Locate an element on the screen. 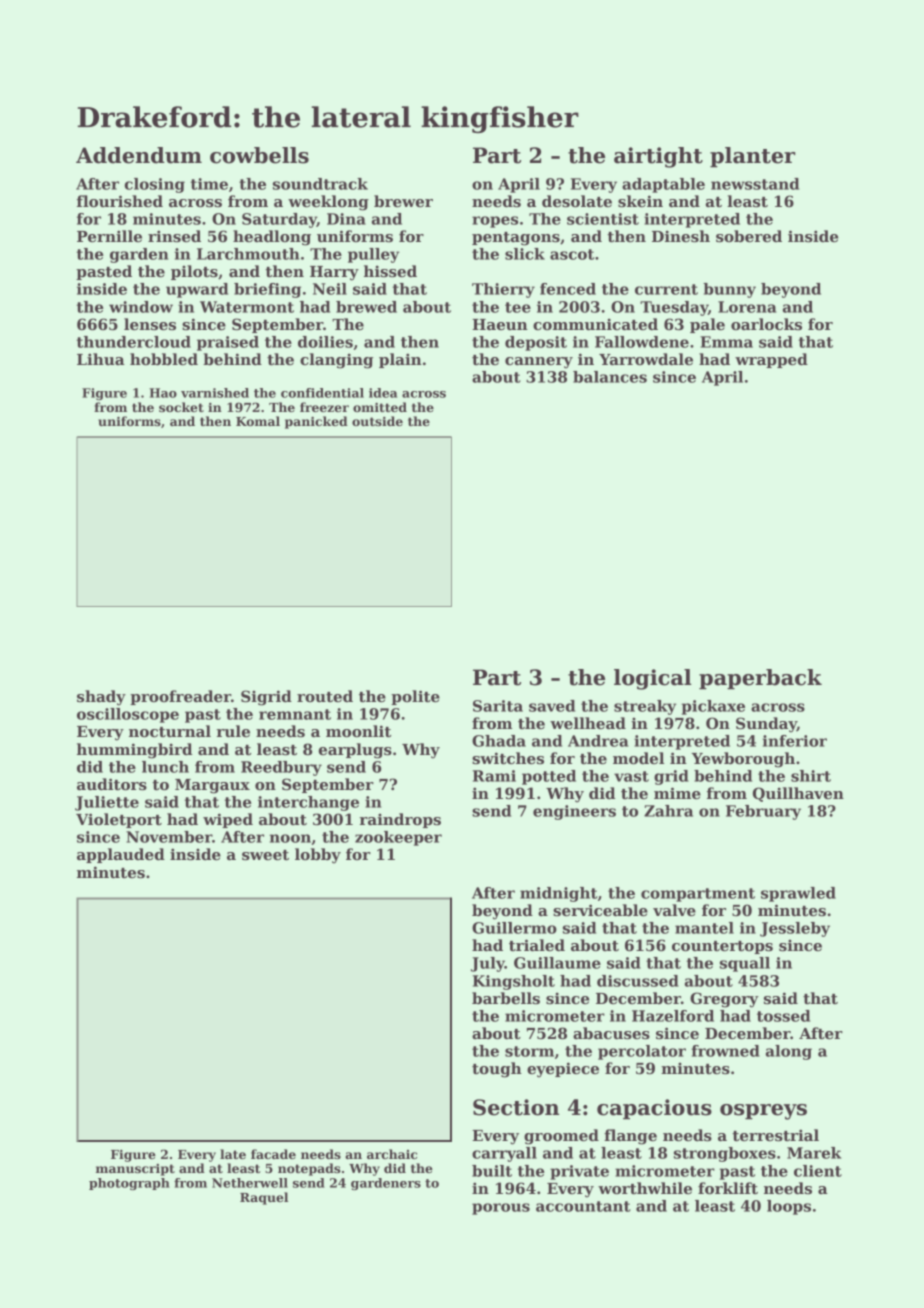 The image size is (924, 1308). inferior is located at coordinates (795, 741).
